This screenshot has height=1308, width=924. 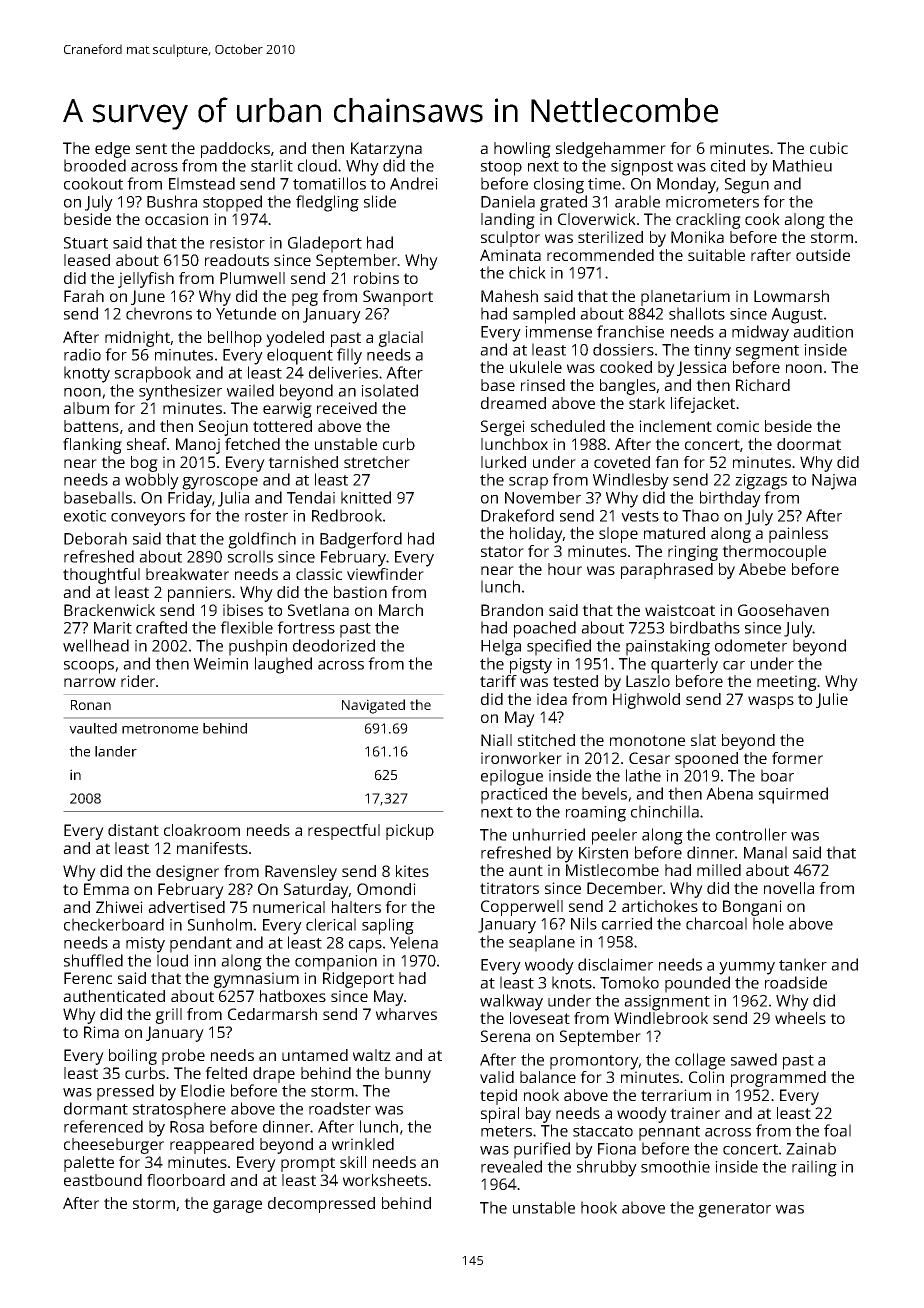 What do you see at coordinates (675, 1166) in the screenshot?
I see `smoothie` at bounding box center [675, 1166].
